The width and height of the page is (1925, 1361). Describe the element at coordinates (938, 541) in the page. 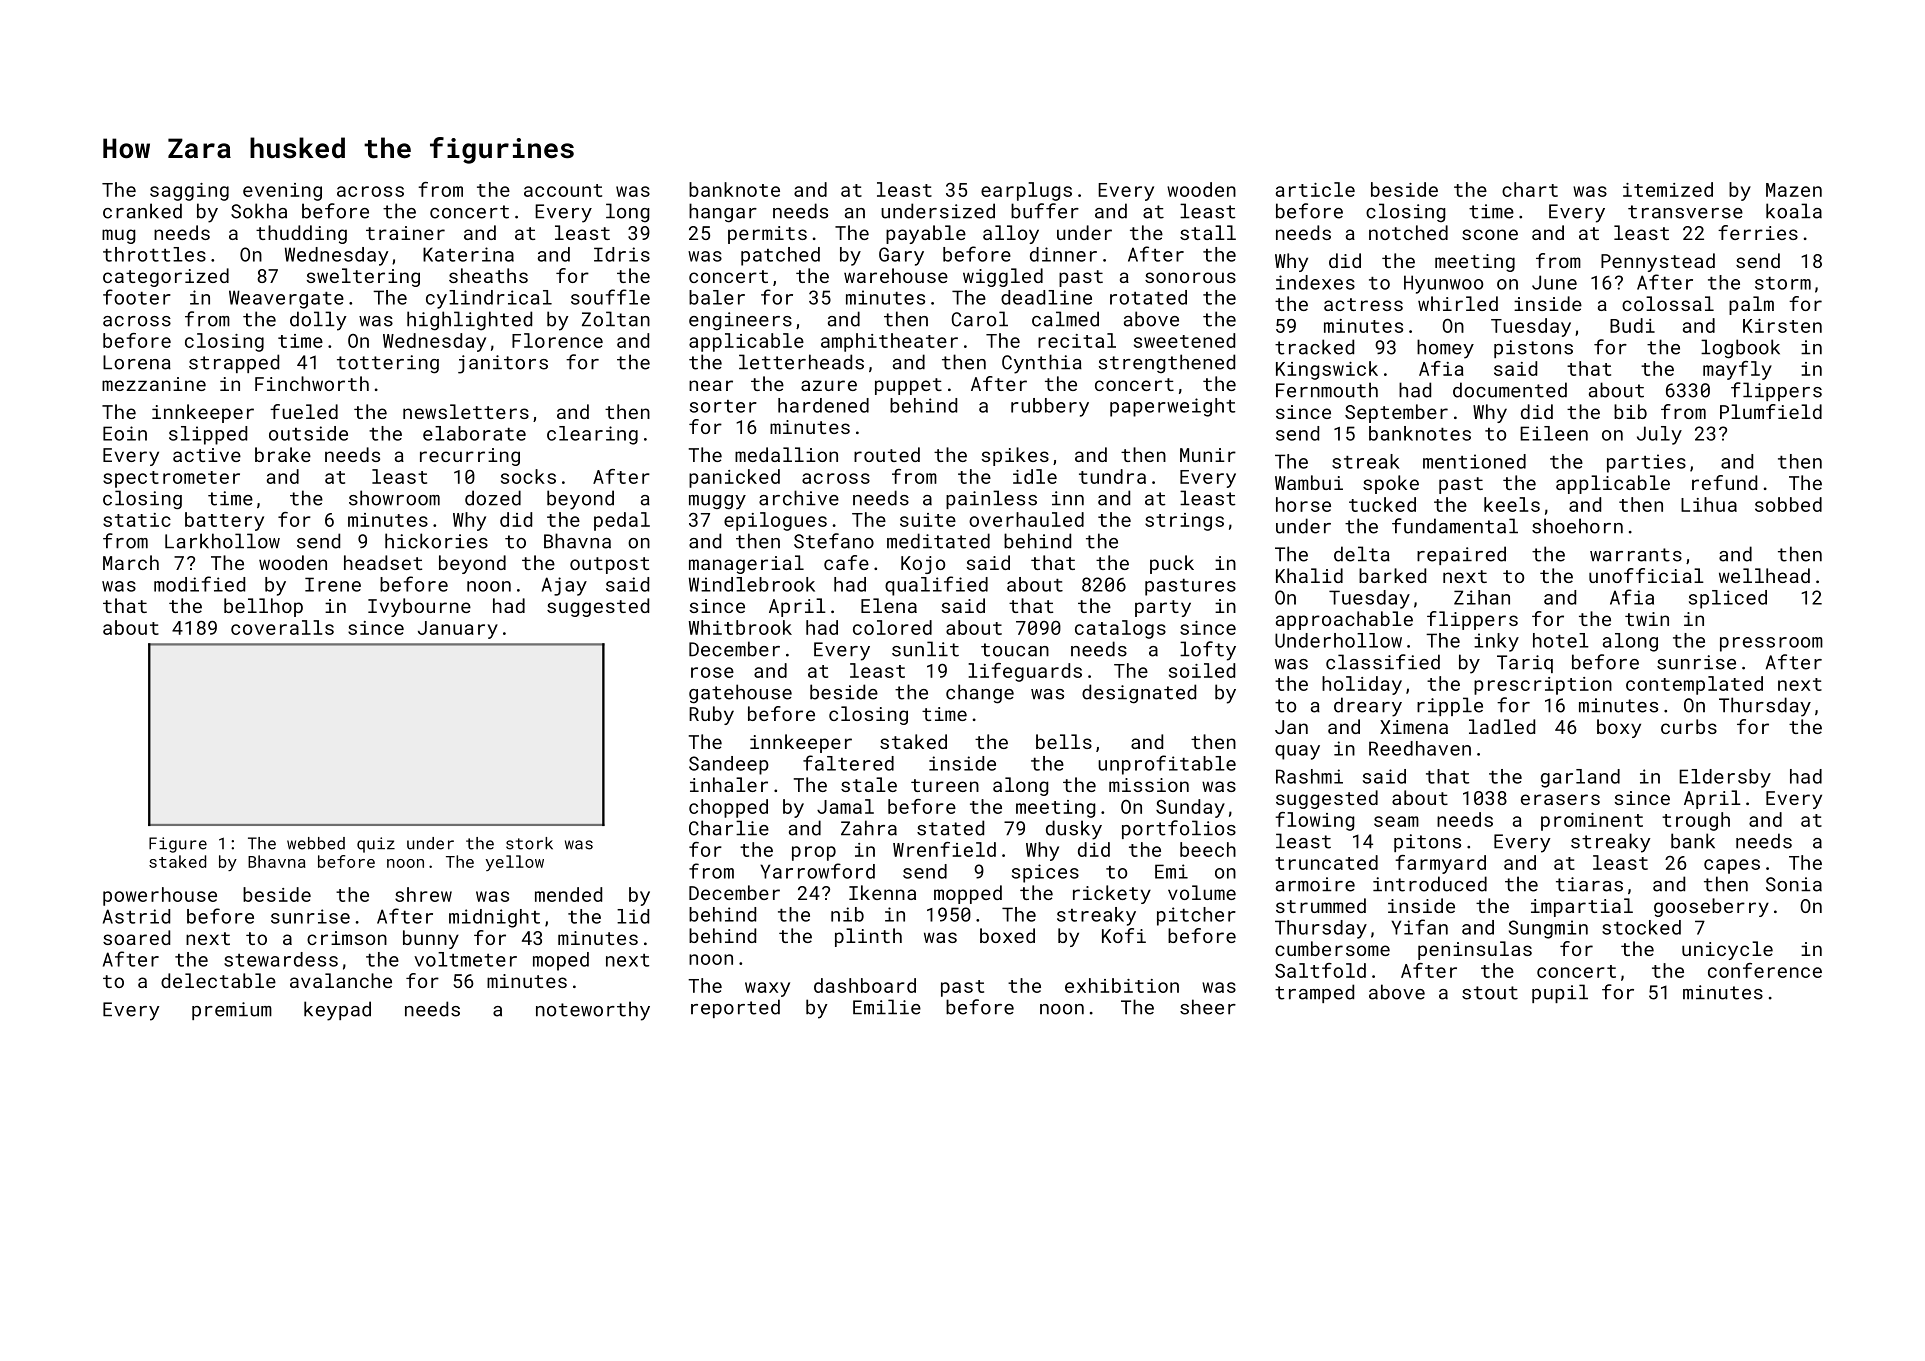

I see `meditated` at that location.
